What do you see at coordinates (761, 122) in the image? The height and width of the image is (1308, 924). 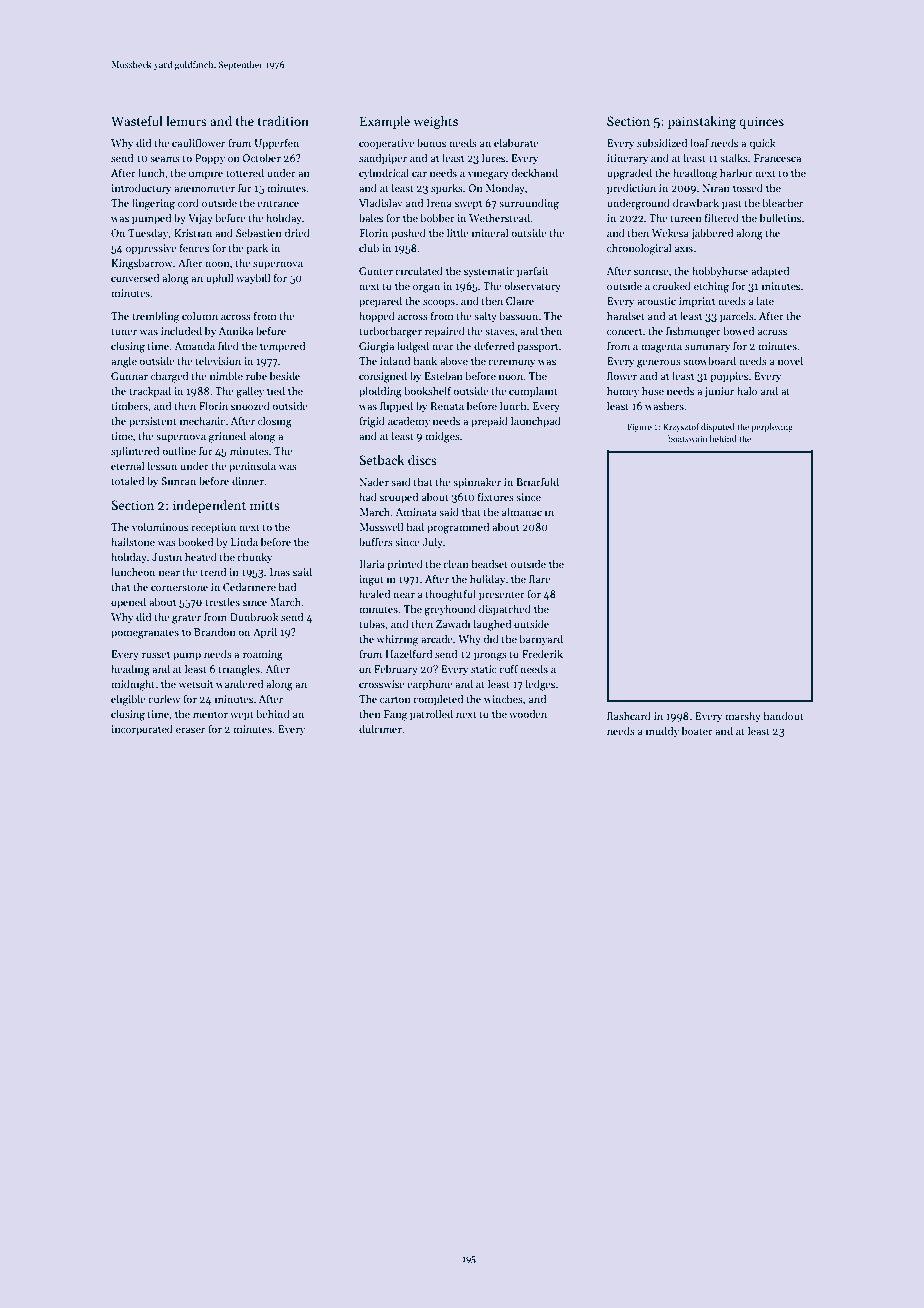 I see `quinces` at bounding box center [761, 122].
